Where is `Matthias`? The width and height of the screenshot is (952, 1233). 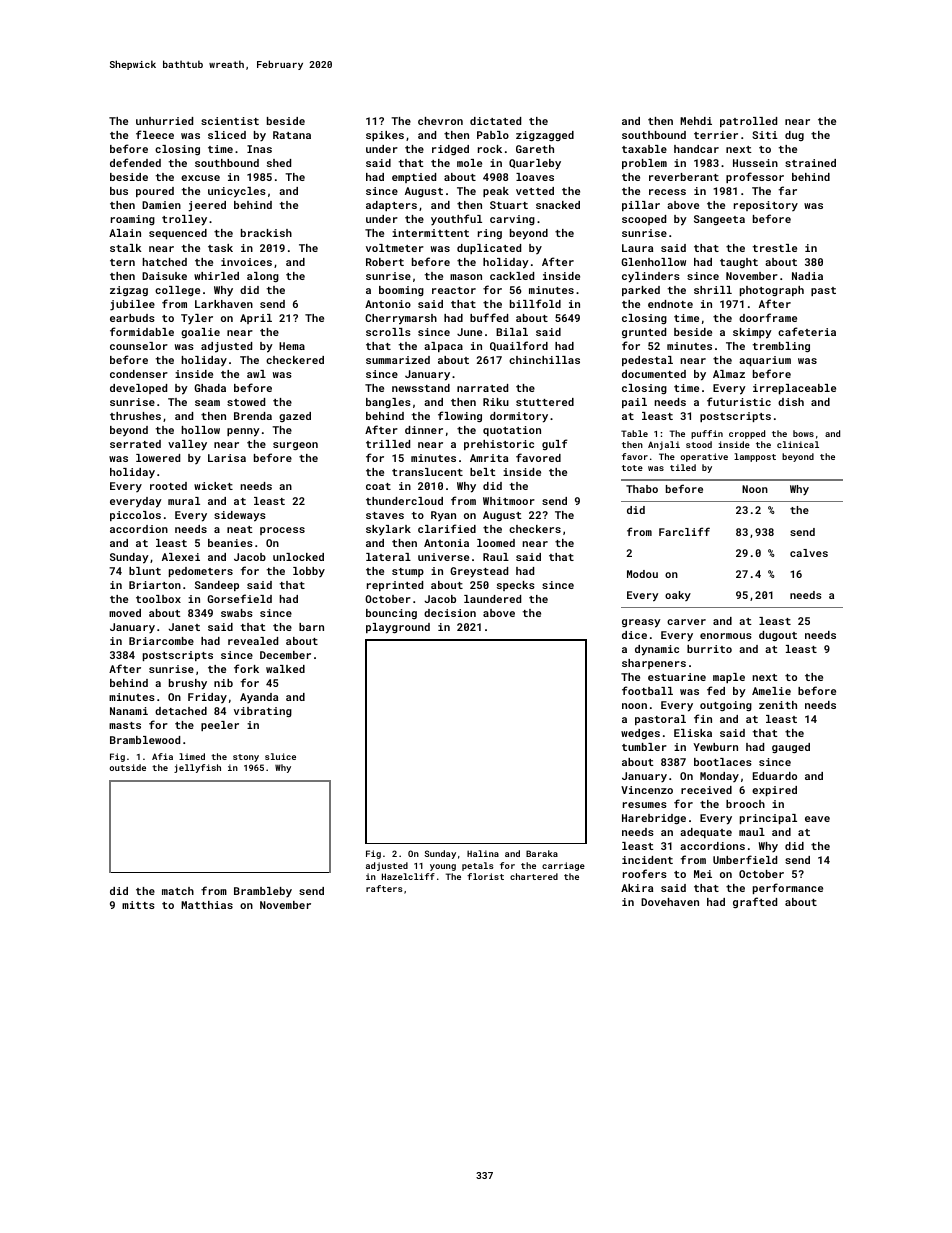 Matthias is located at coordinates (207, 905).
